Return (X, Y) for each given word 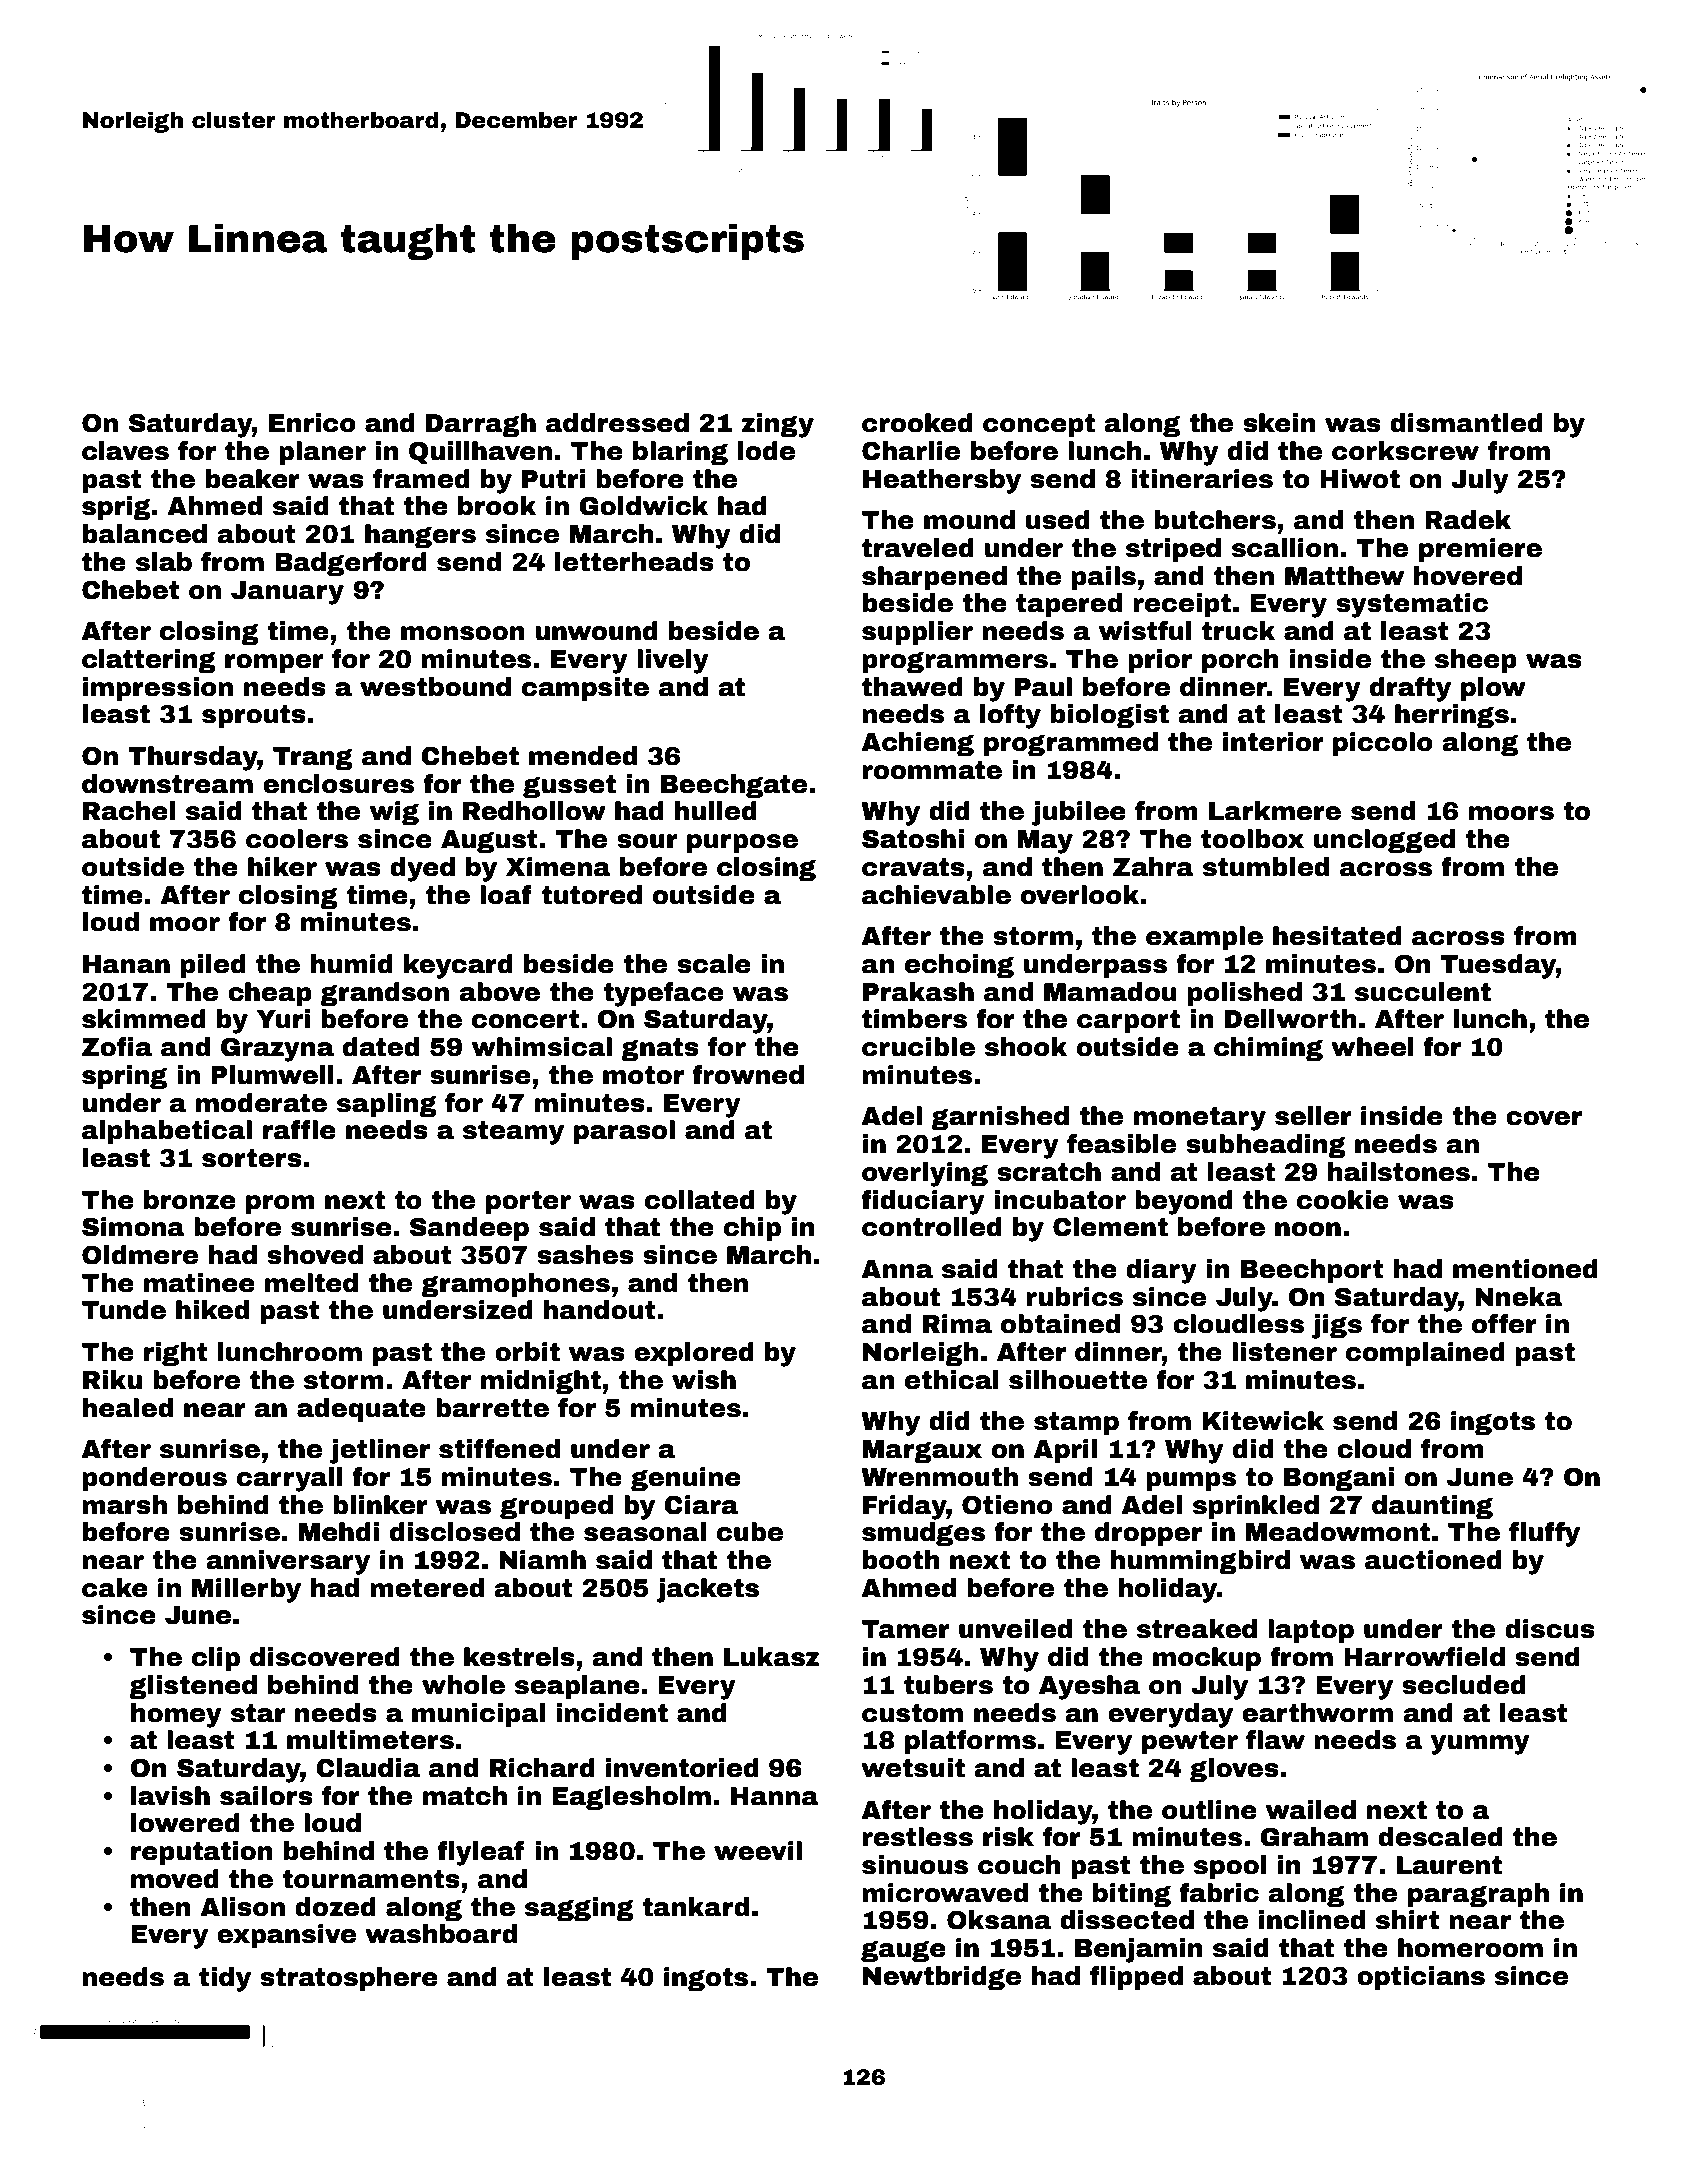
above (499, 992)
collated (700, 1200)
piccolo (1383, 744)
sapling (387, 1105)
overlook (1080, 895)
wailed (1311, 1810)
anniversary (288, 1562)
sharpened (934, 578)
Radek (1468, 520)
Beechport (1312, 1271)
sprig (116, 508)
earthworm (1317, 1713)
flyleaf (480, 1853)
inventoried (682, 1768)
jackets (708, 1590)
